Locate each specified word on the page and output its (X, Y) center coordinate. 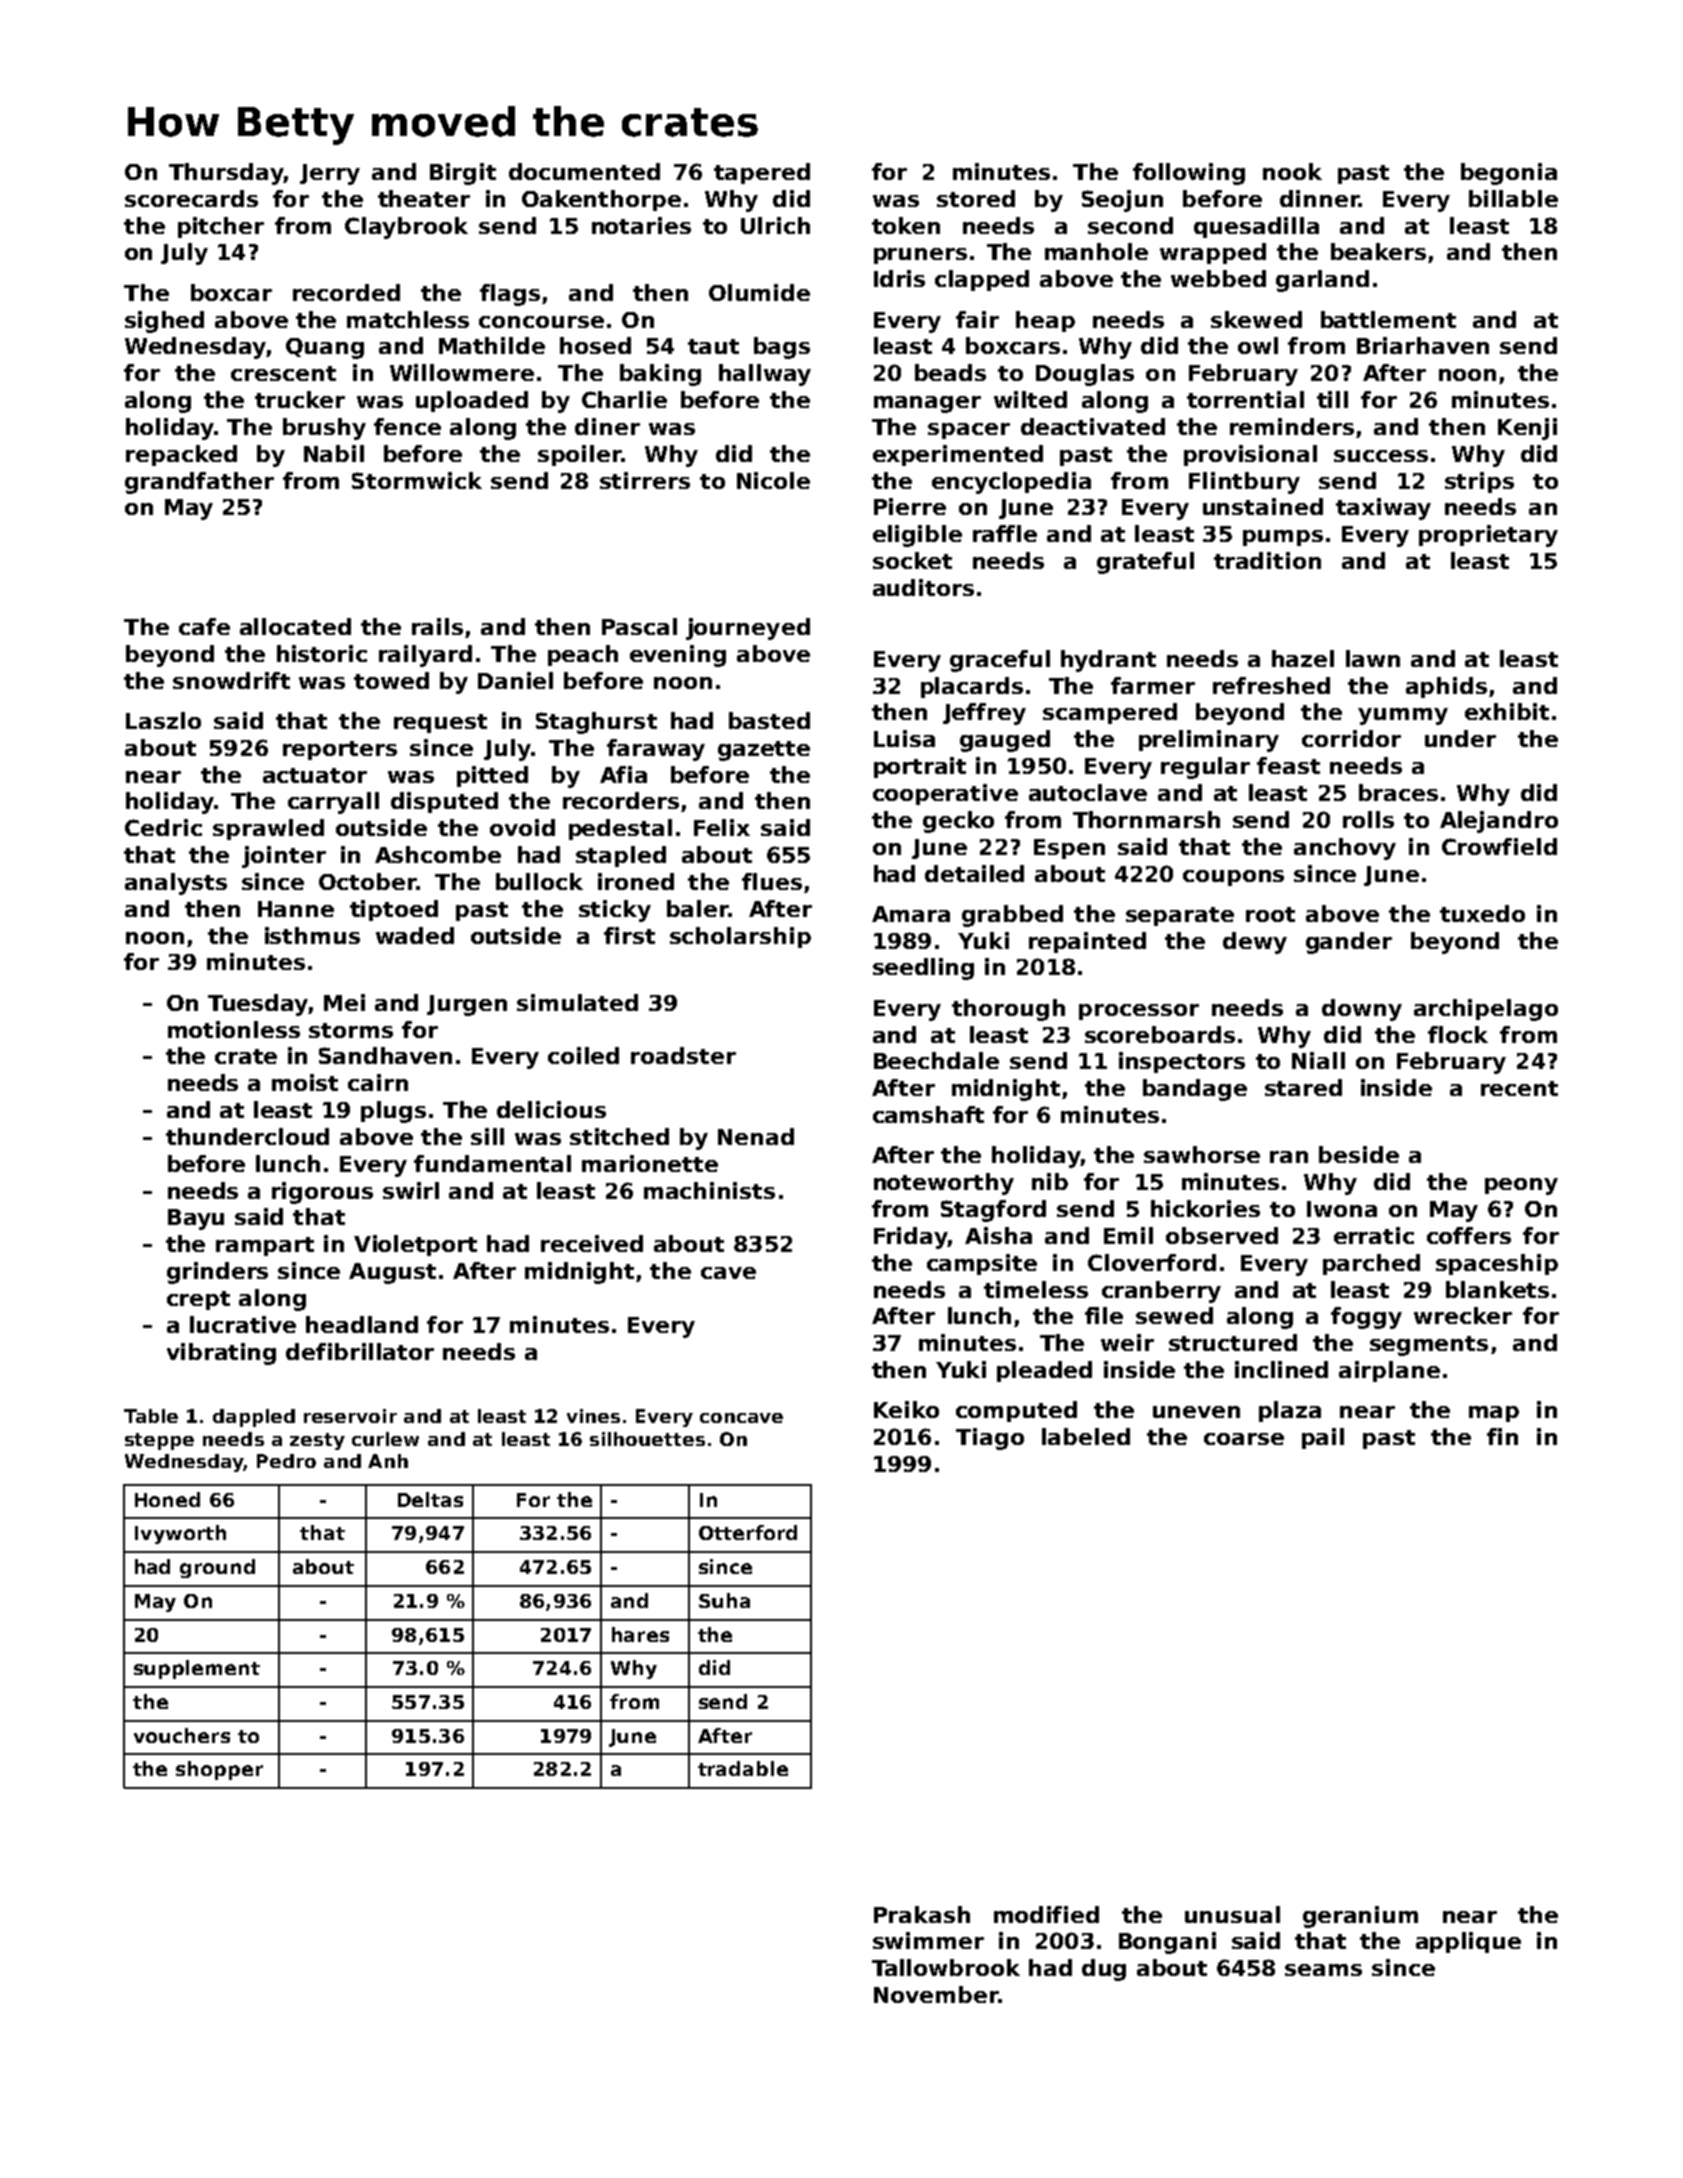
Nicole (773, 480)
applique (1468, 1942)
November (936, 1994)
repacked (181, 455)
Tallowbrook (946, 1967)
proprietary (1488, 536)
